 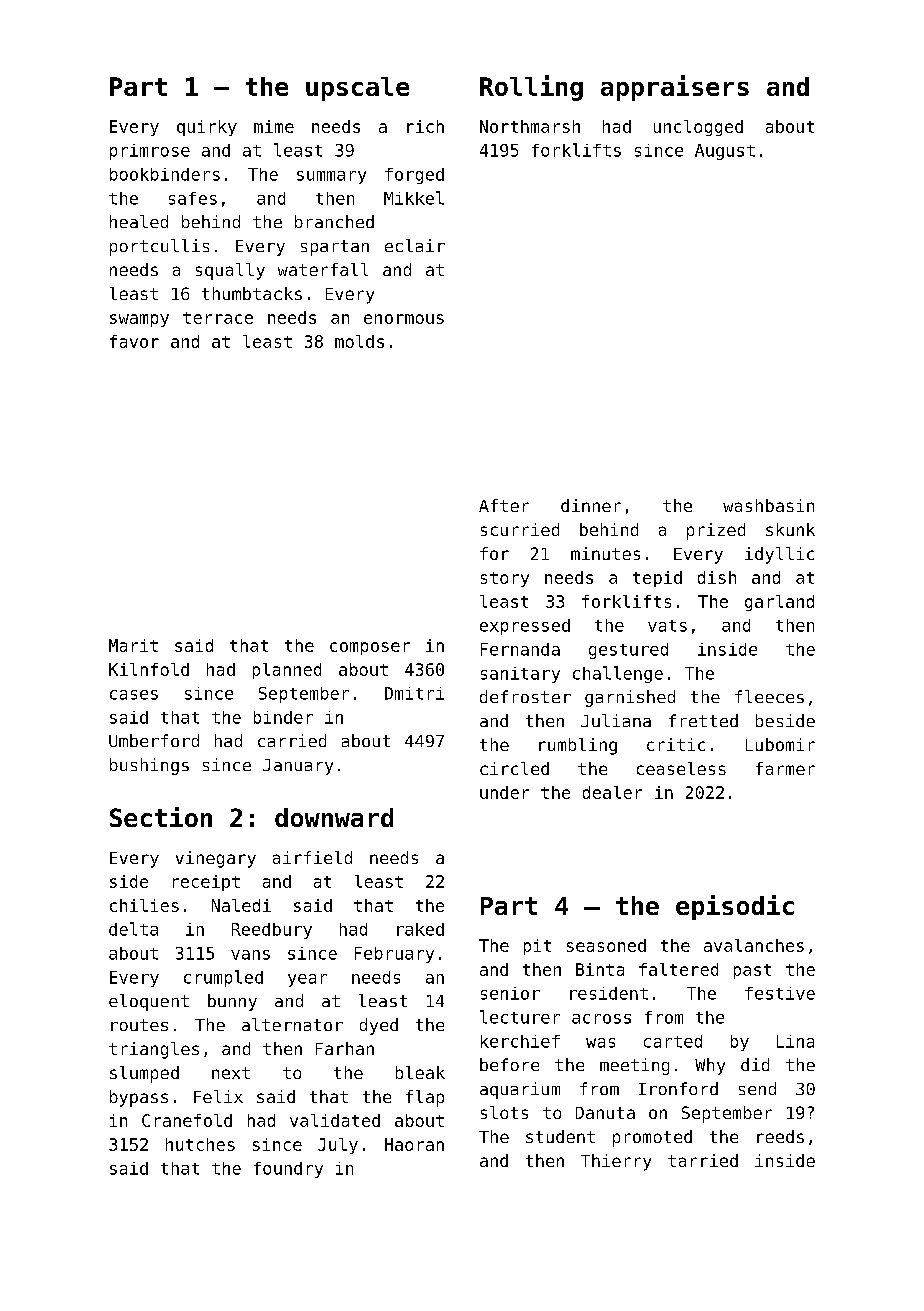 What do you see at coordinates (331, 177) in the screenshot?
I see `summary` at bounding box center [331, 177].
